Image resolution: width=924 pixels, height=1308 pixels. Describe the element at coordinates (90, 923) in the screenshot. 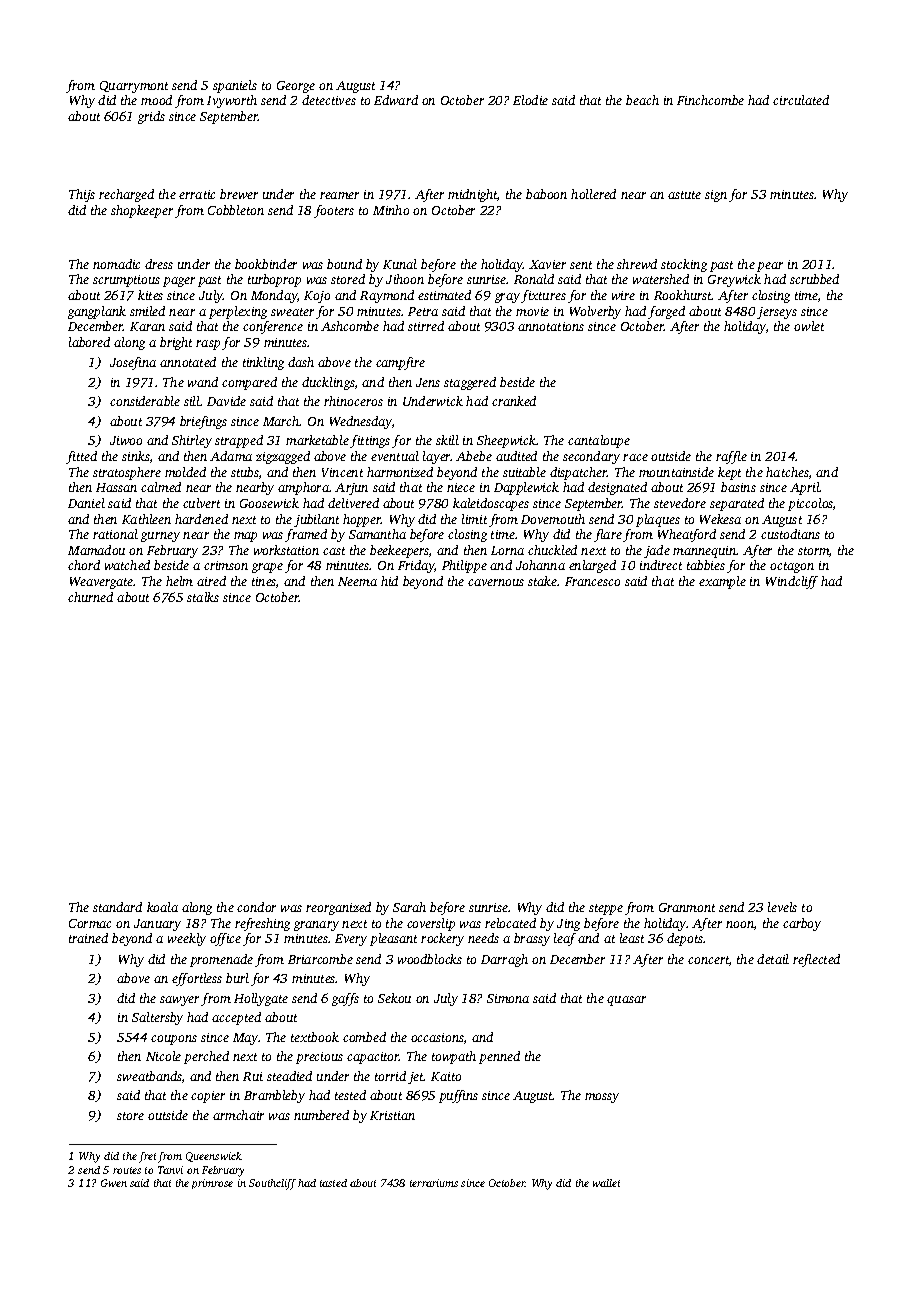

I see `Cormac` at that location.
